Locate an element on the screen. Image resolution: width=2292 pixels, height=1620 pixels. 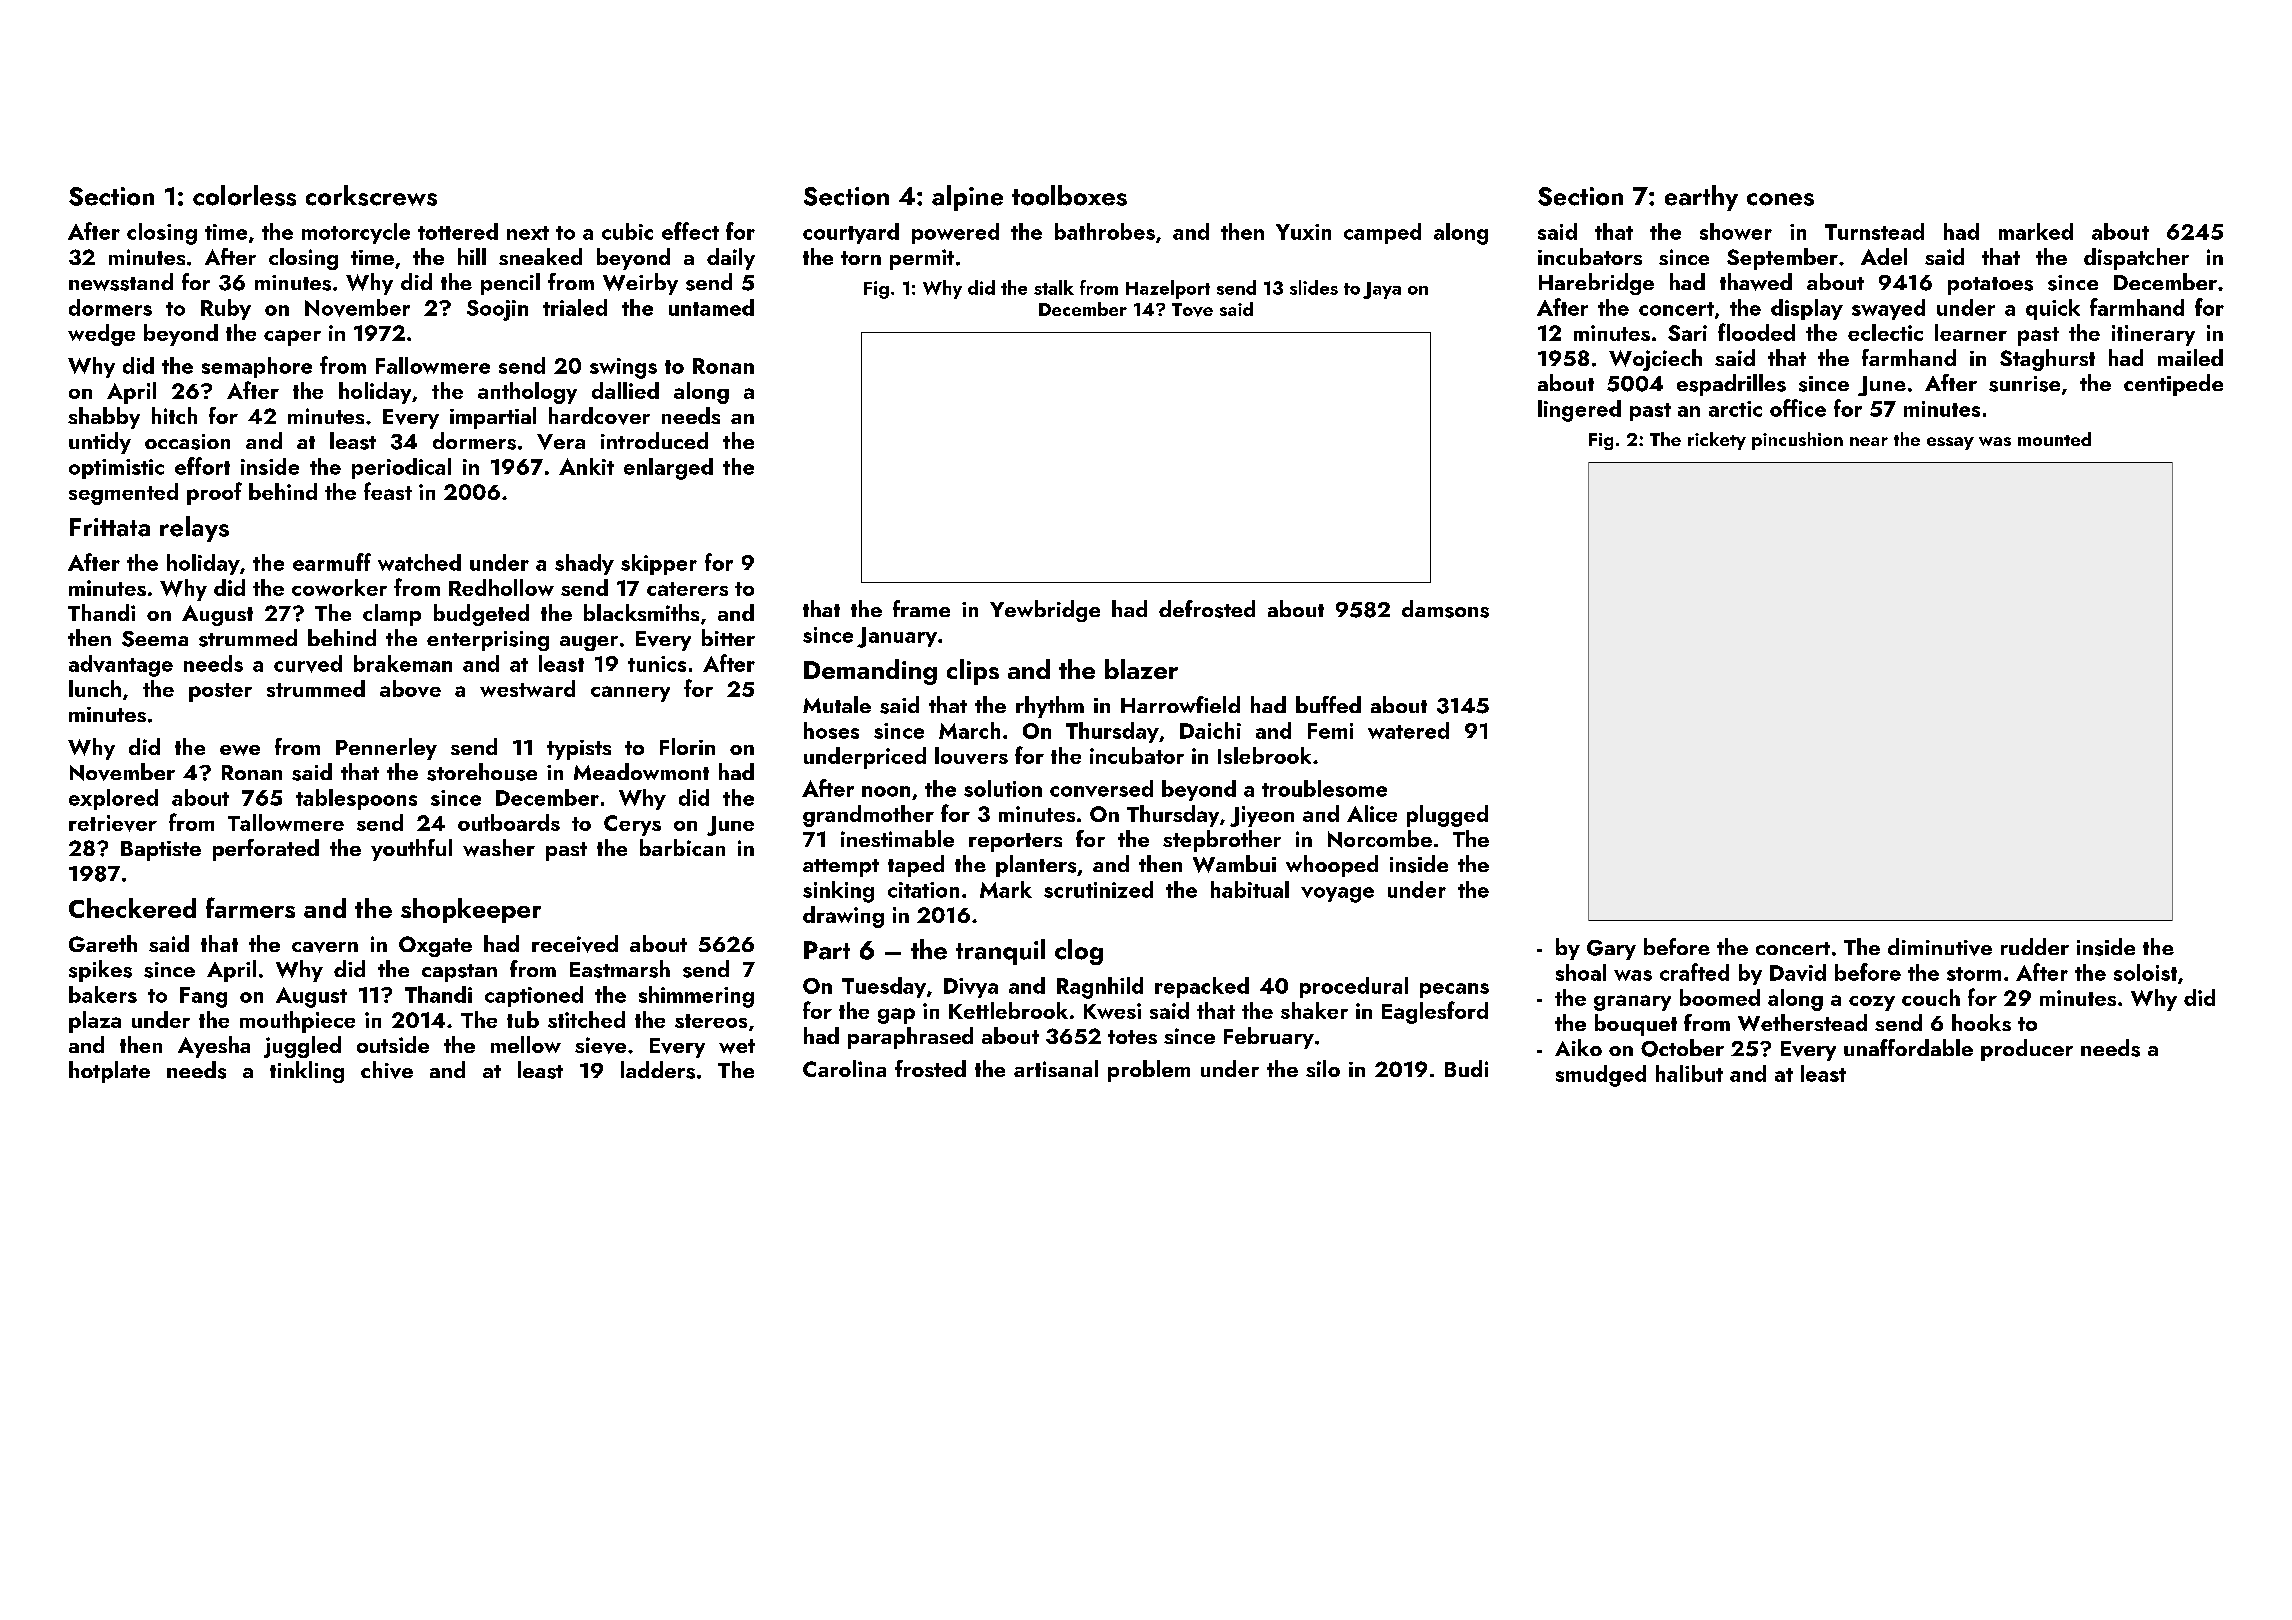
corkscrews is located at coordinates (371, 195).
